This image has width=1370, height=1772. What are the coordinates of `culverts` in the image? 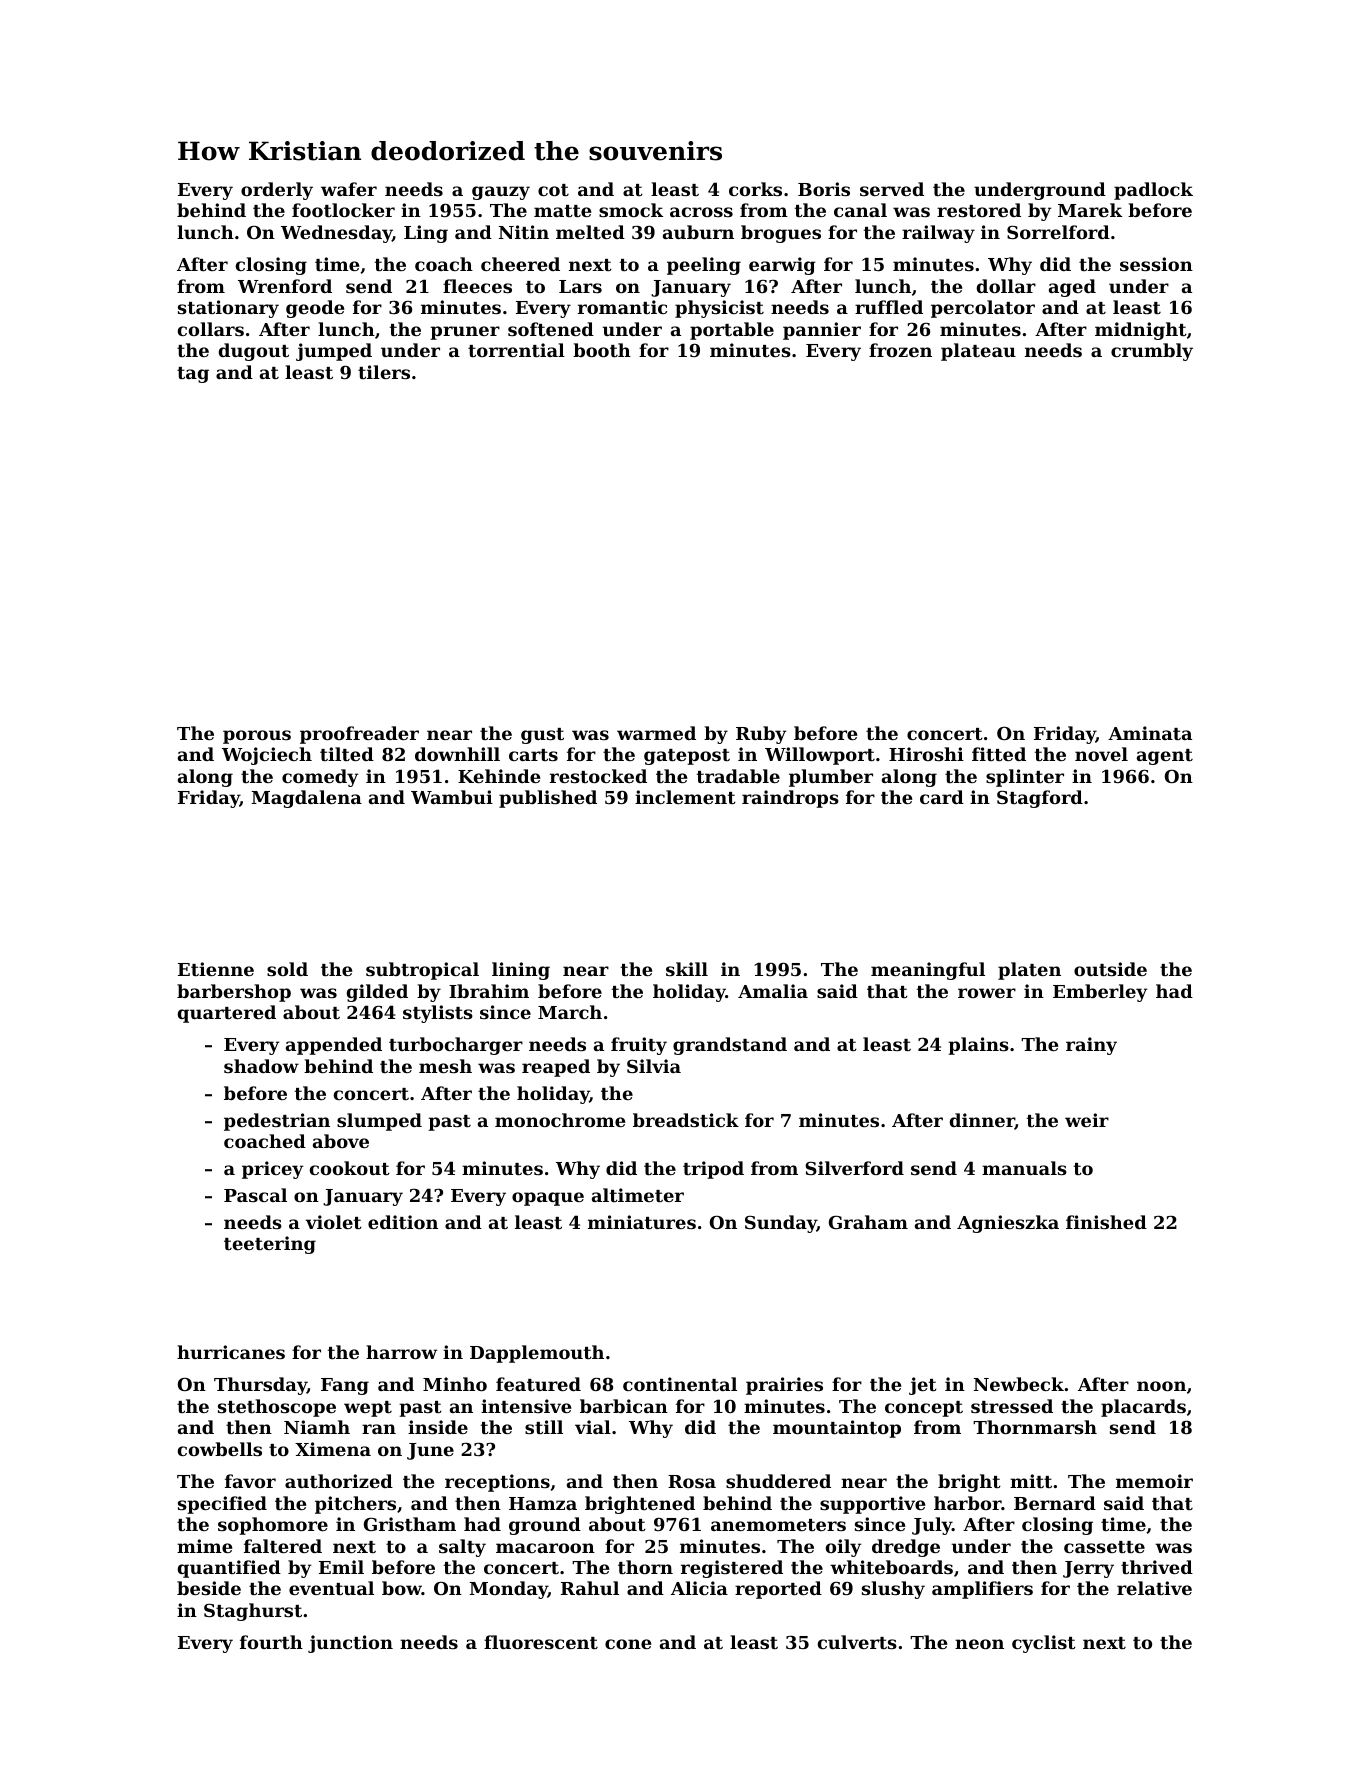 It's located at (857, 1642).
